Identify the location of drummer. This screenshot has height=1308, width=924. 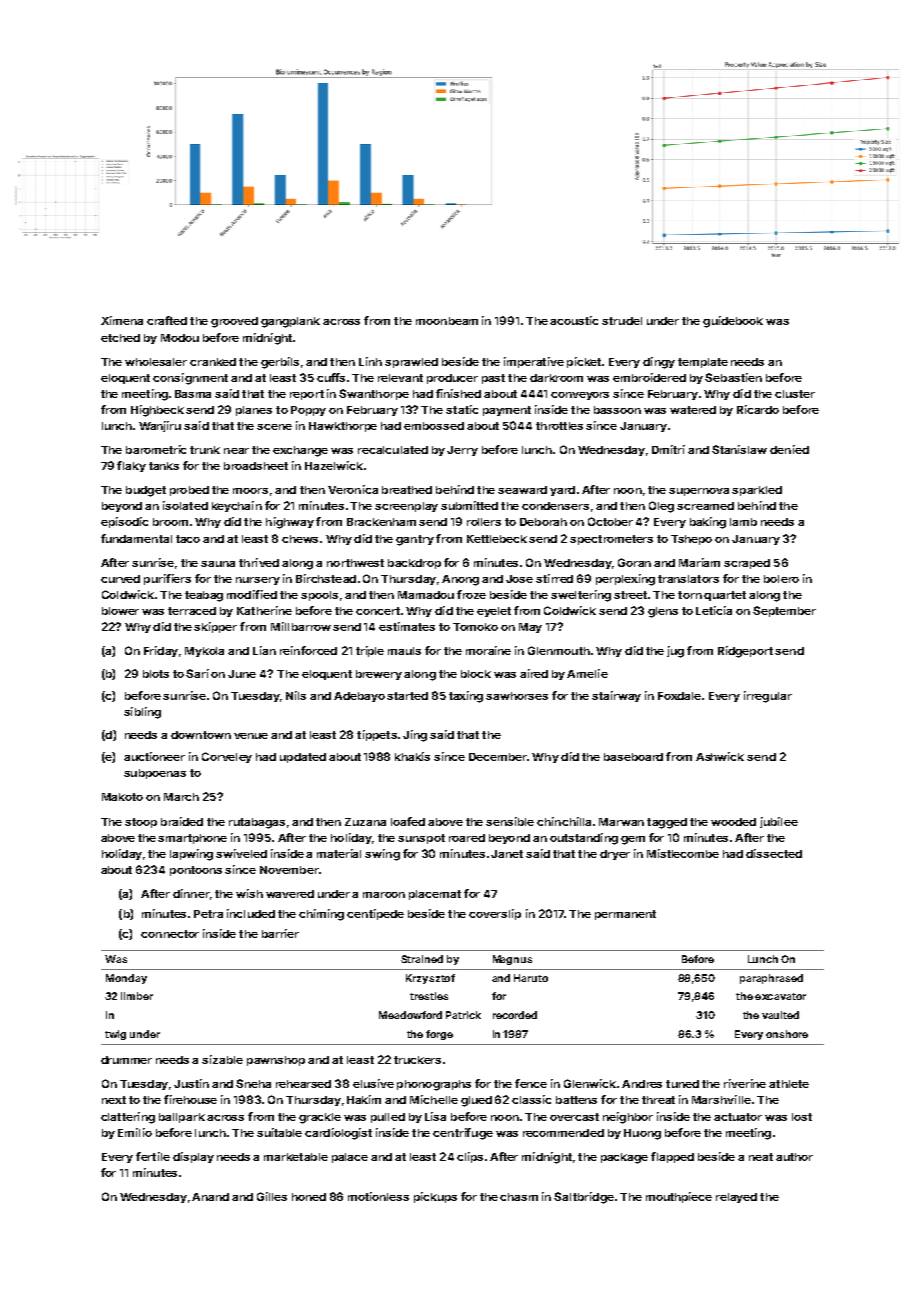
(126, 1060).
